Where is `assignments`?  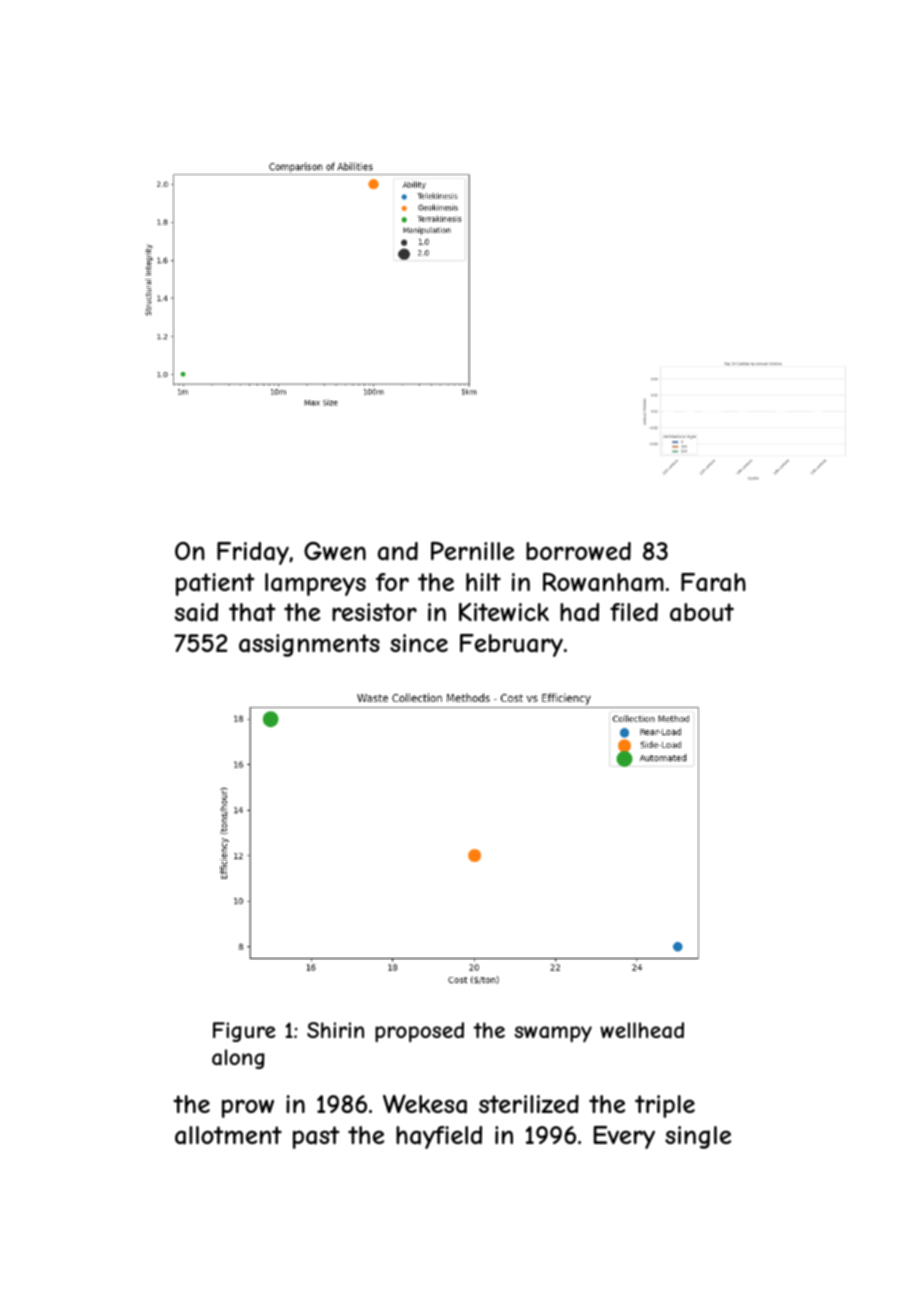
assignments is located at coordinates (309, 645).
